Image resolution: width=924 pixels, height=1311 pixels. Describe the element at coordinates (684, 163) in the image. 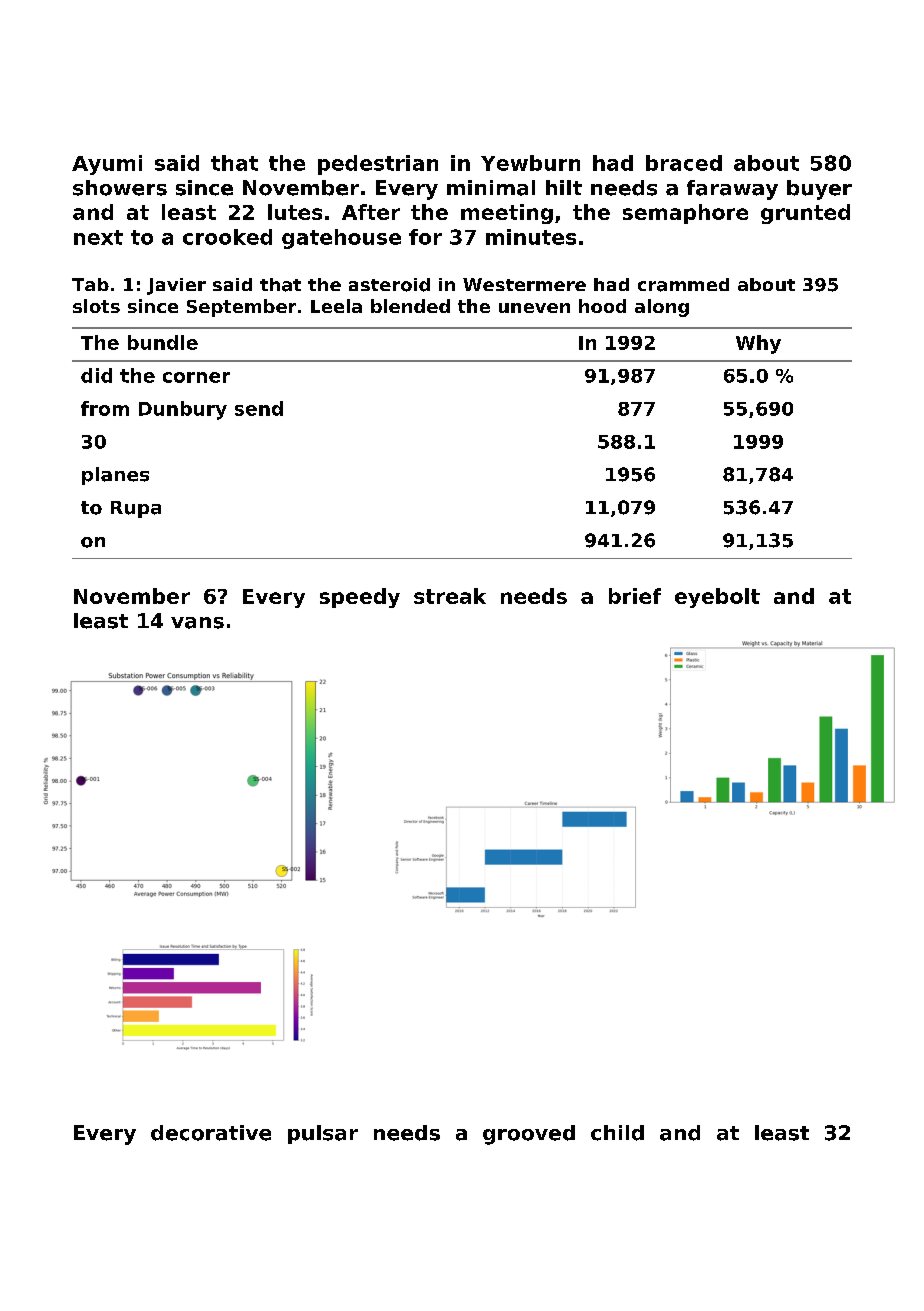

I see `braced` at that location.
